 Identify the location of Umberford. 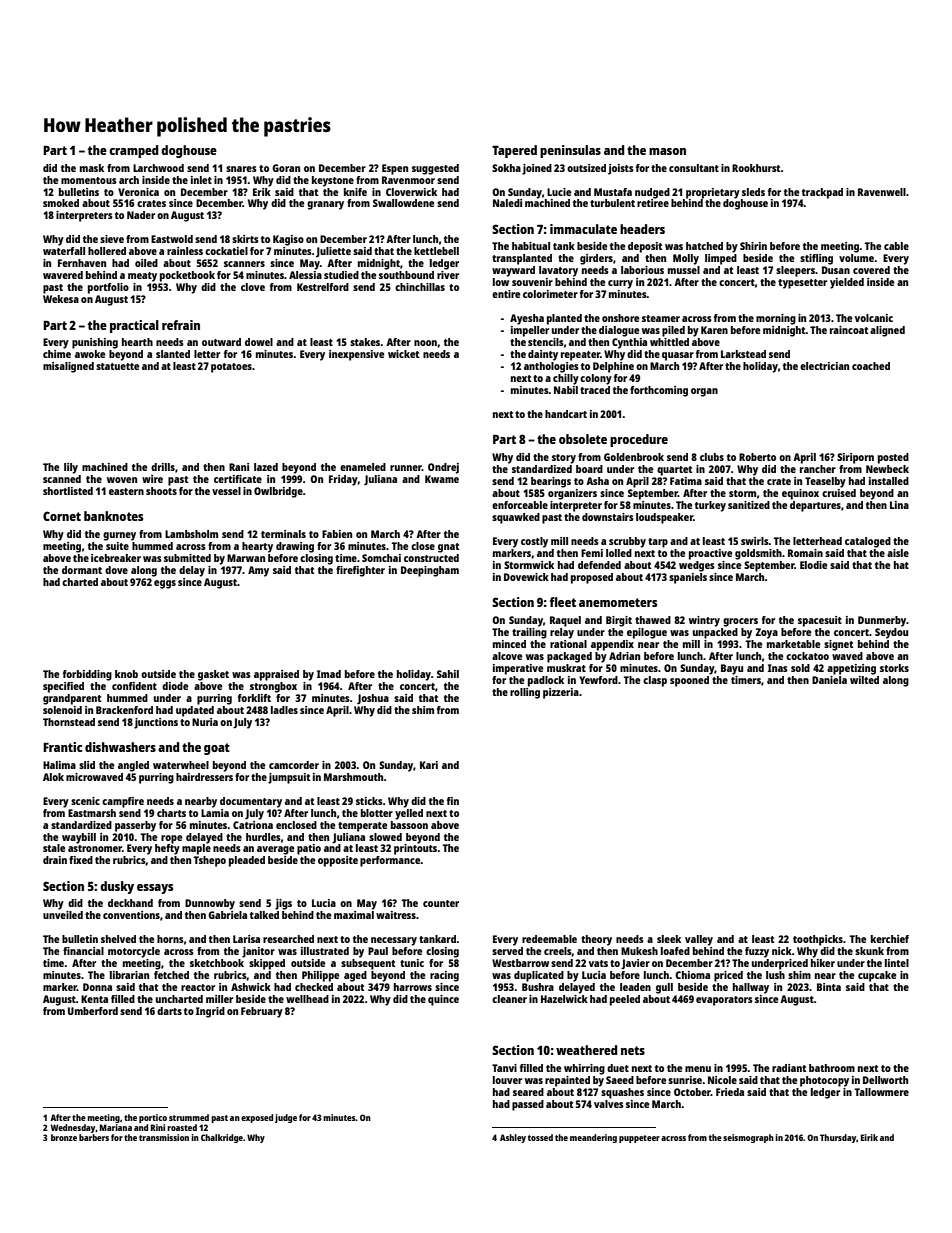
(93, 1011).
